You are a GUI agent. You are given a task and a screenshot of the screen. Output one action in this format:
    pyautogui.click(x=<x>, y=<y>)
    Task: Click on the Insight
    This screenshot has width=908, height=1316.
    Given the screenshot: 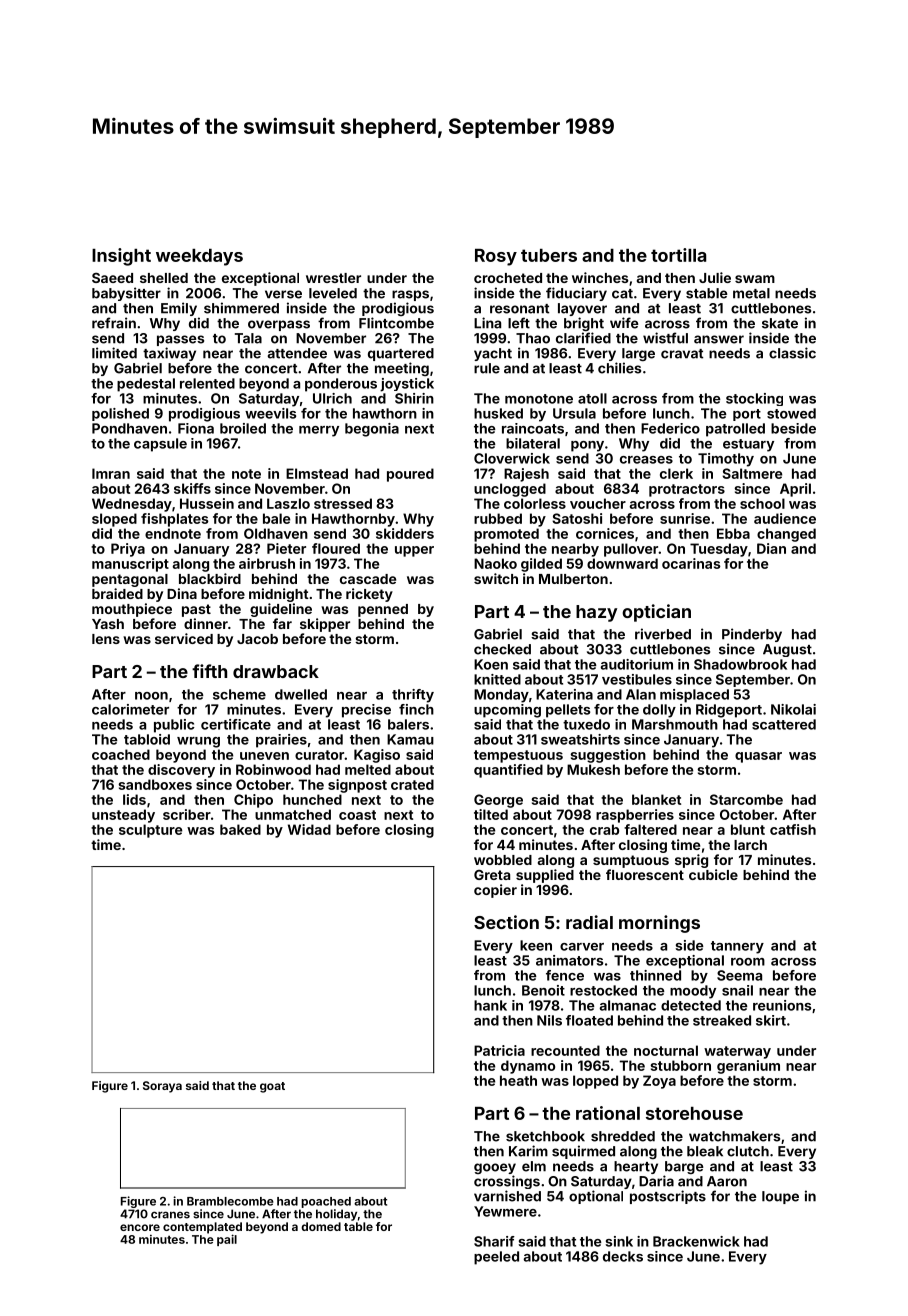 What is the action you would take?
    pyautogui.click(x=121, y=257)
